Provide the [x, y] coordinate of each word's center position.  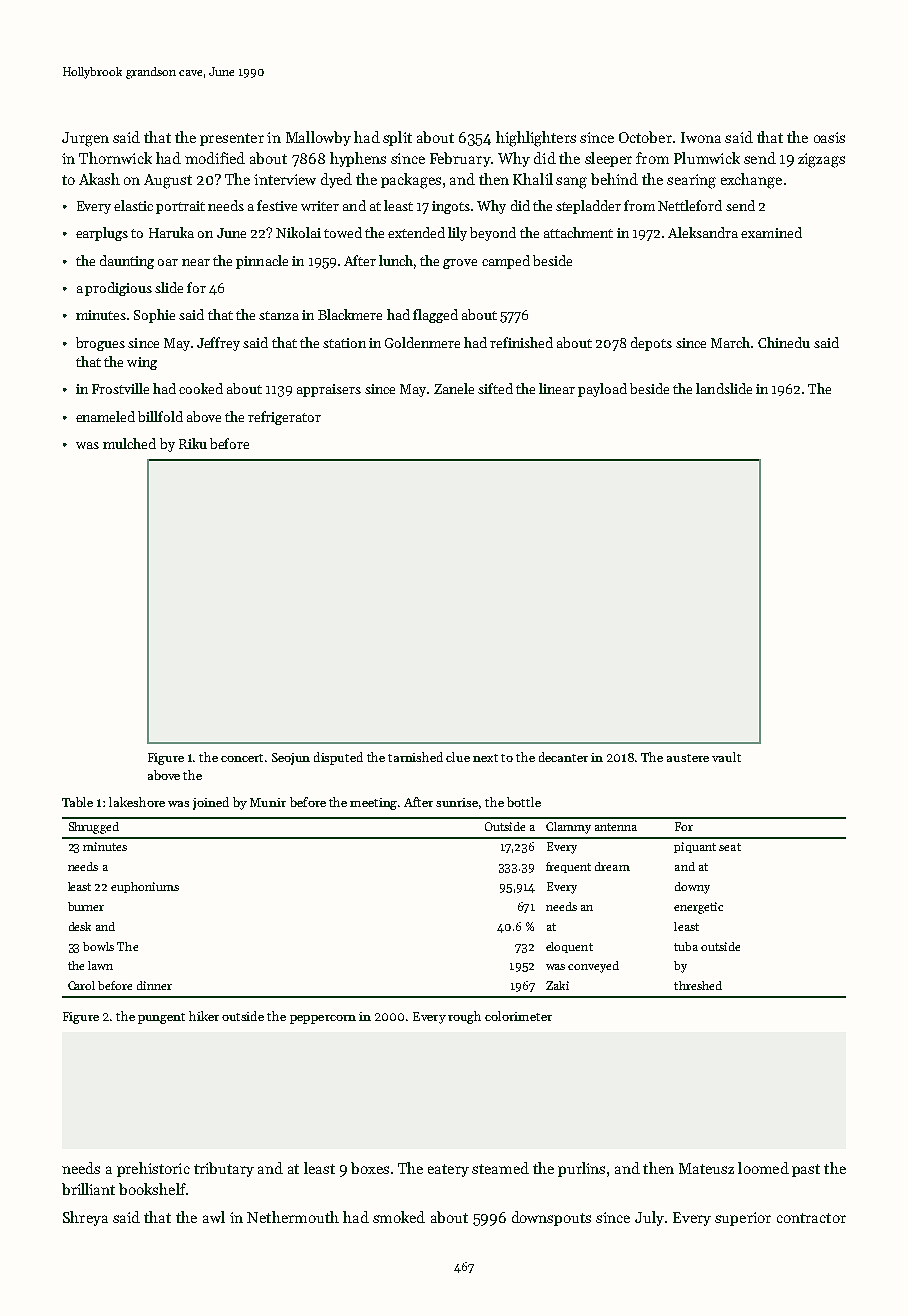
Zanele [454, 388]
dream [612, 866]
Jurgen [85, 139]
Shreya [85, 1218]
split [397, 138]
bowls [98, 946]
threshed [698, 985]
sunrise [457, 802]
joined [211, 803]
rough [464, 1017]
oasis [829, 137]
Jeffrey [218, 344]
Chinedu [784, 342]
